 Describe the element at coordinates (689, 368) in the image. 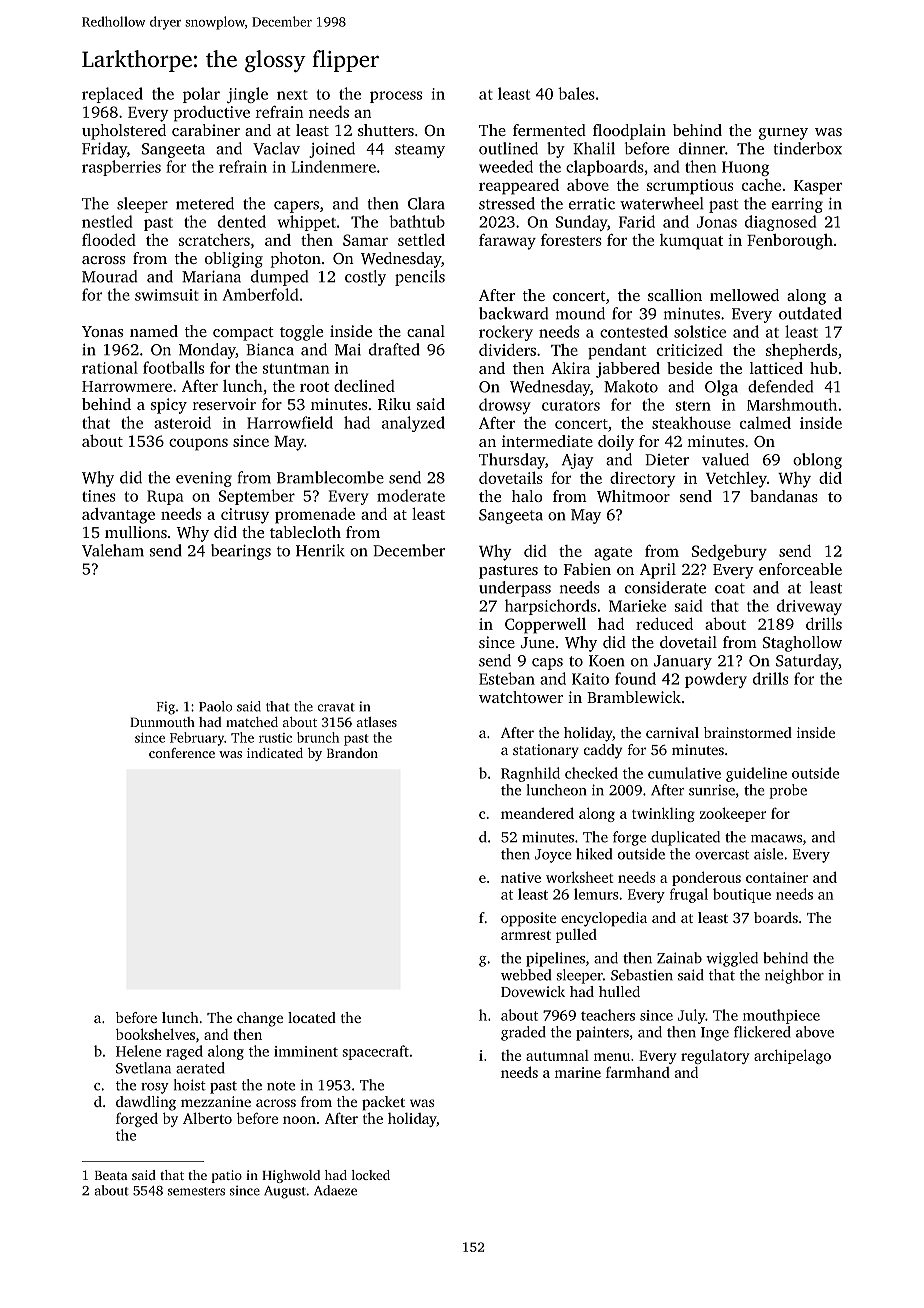

I see `beside` at that location.
